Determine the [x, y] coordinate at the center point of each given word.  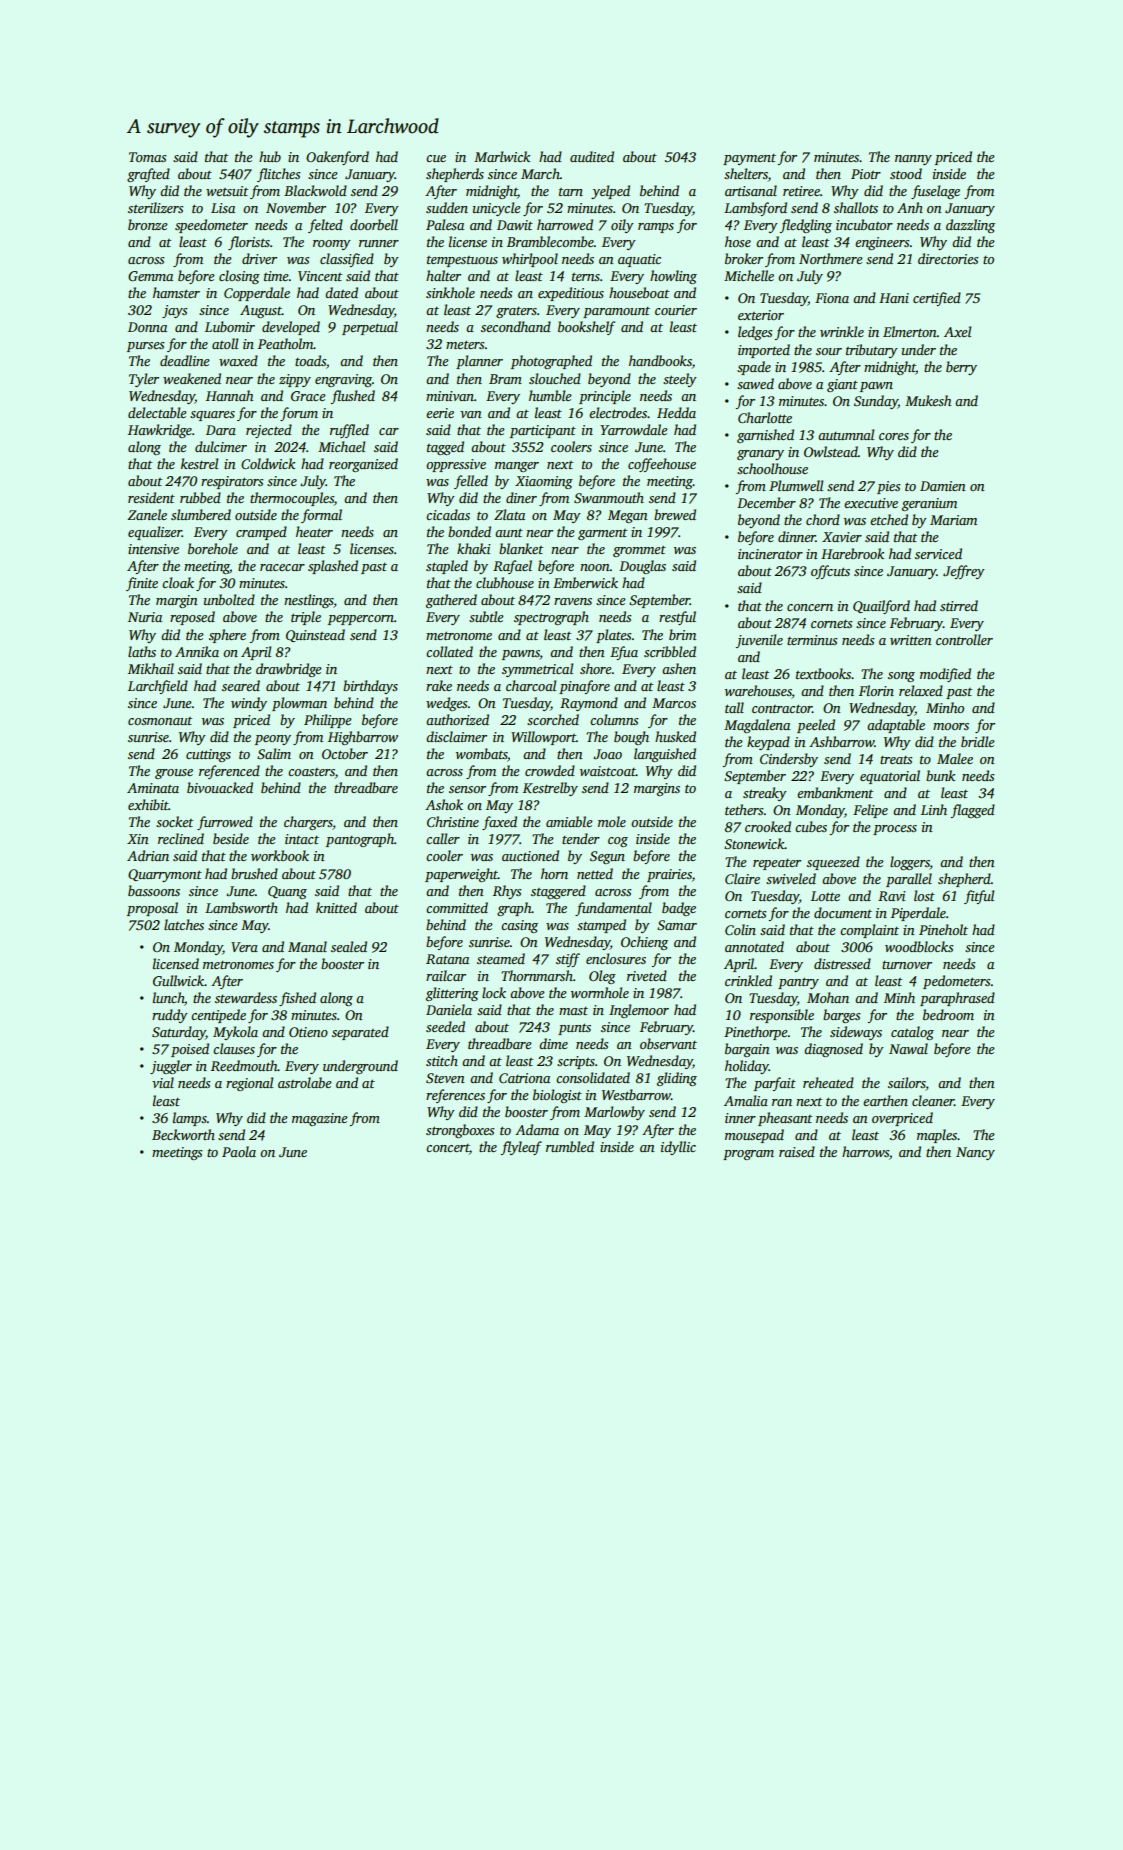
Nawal [908, 1048]
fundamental [613, 909]
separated [360, 1033]
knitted [336, 907]
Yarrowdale [634, 429]
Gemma [150, 276]
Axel [957, 331]
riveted [647, 975]
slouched [555, 378]
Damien [943, 486]
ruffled [349, 431]
